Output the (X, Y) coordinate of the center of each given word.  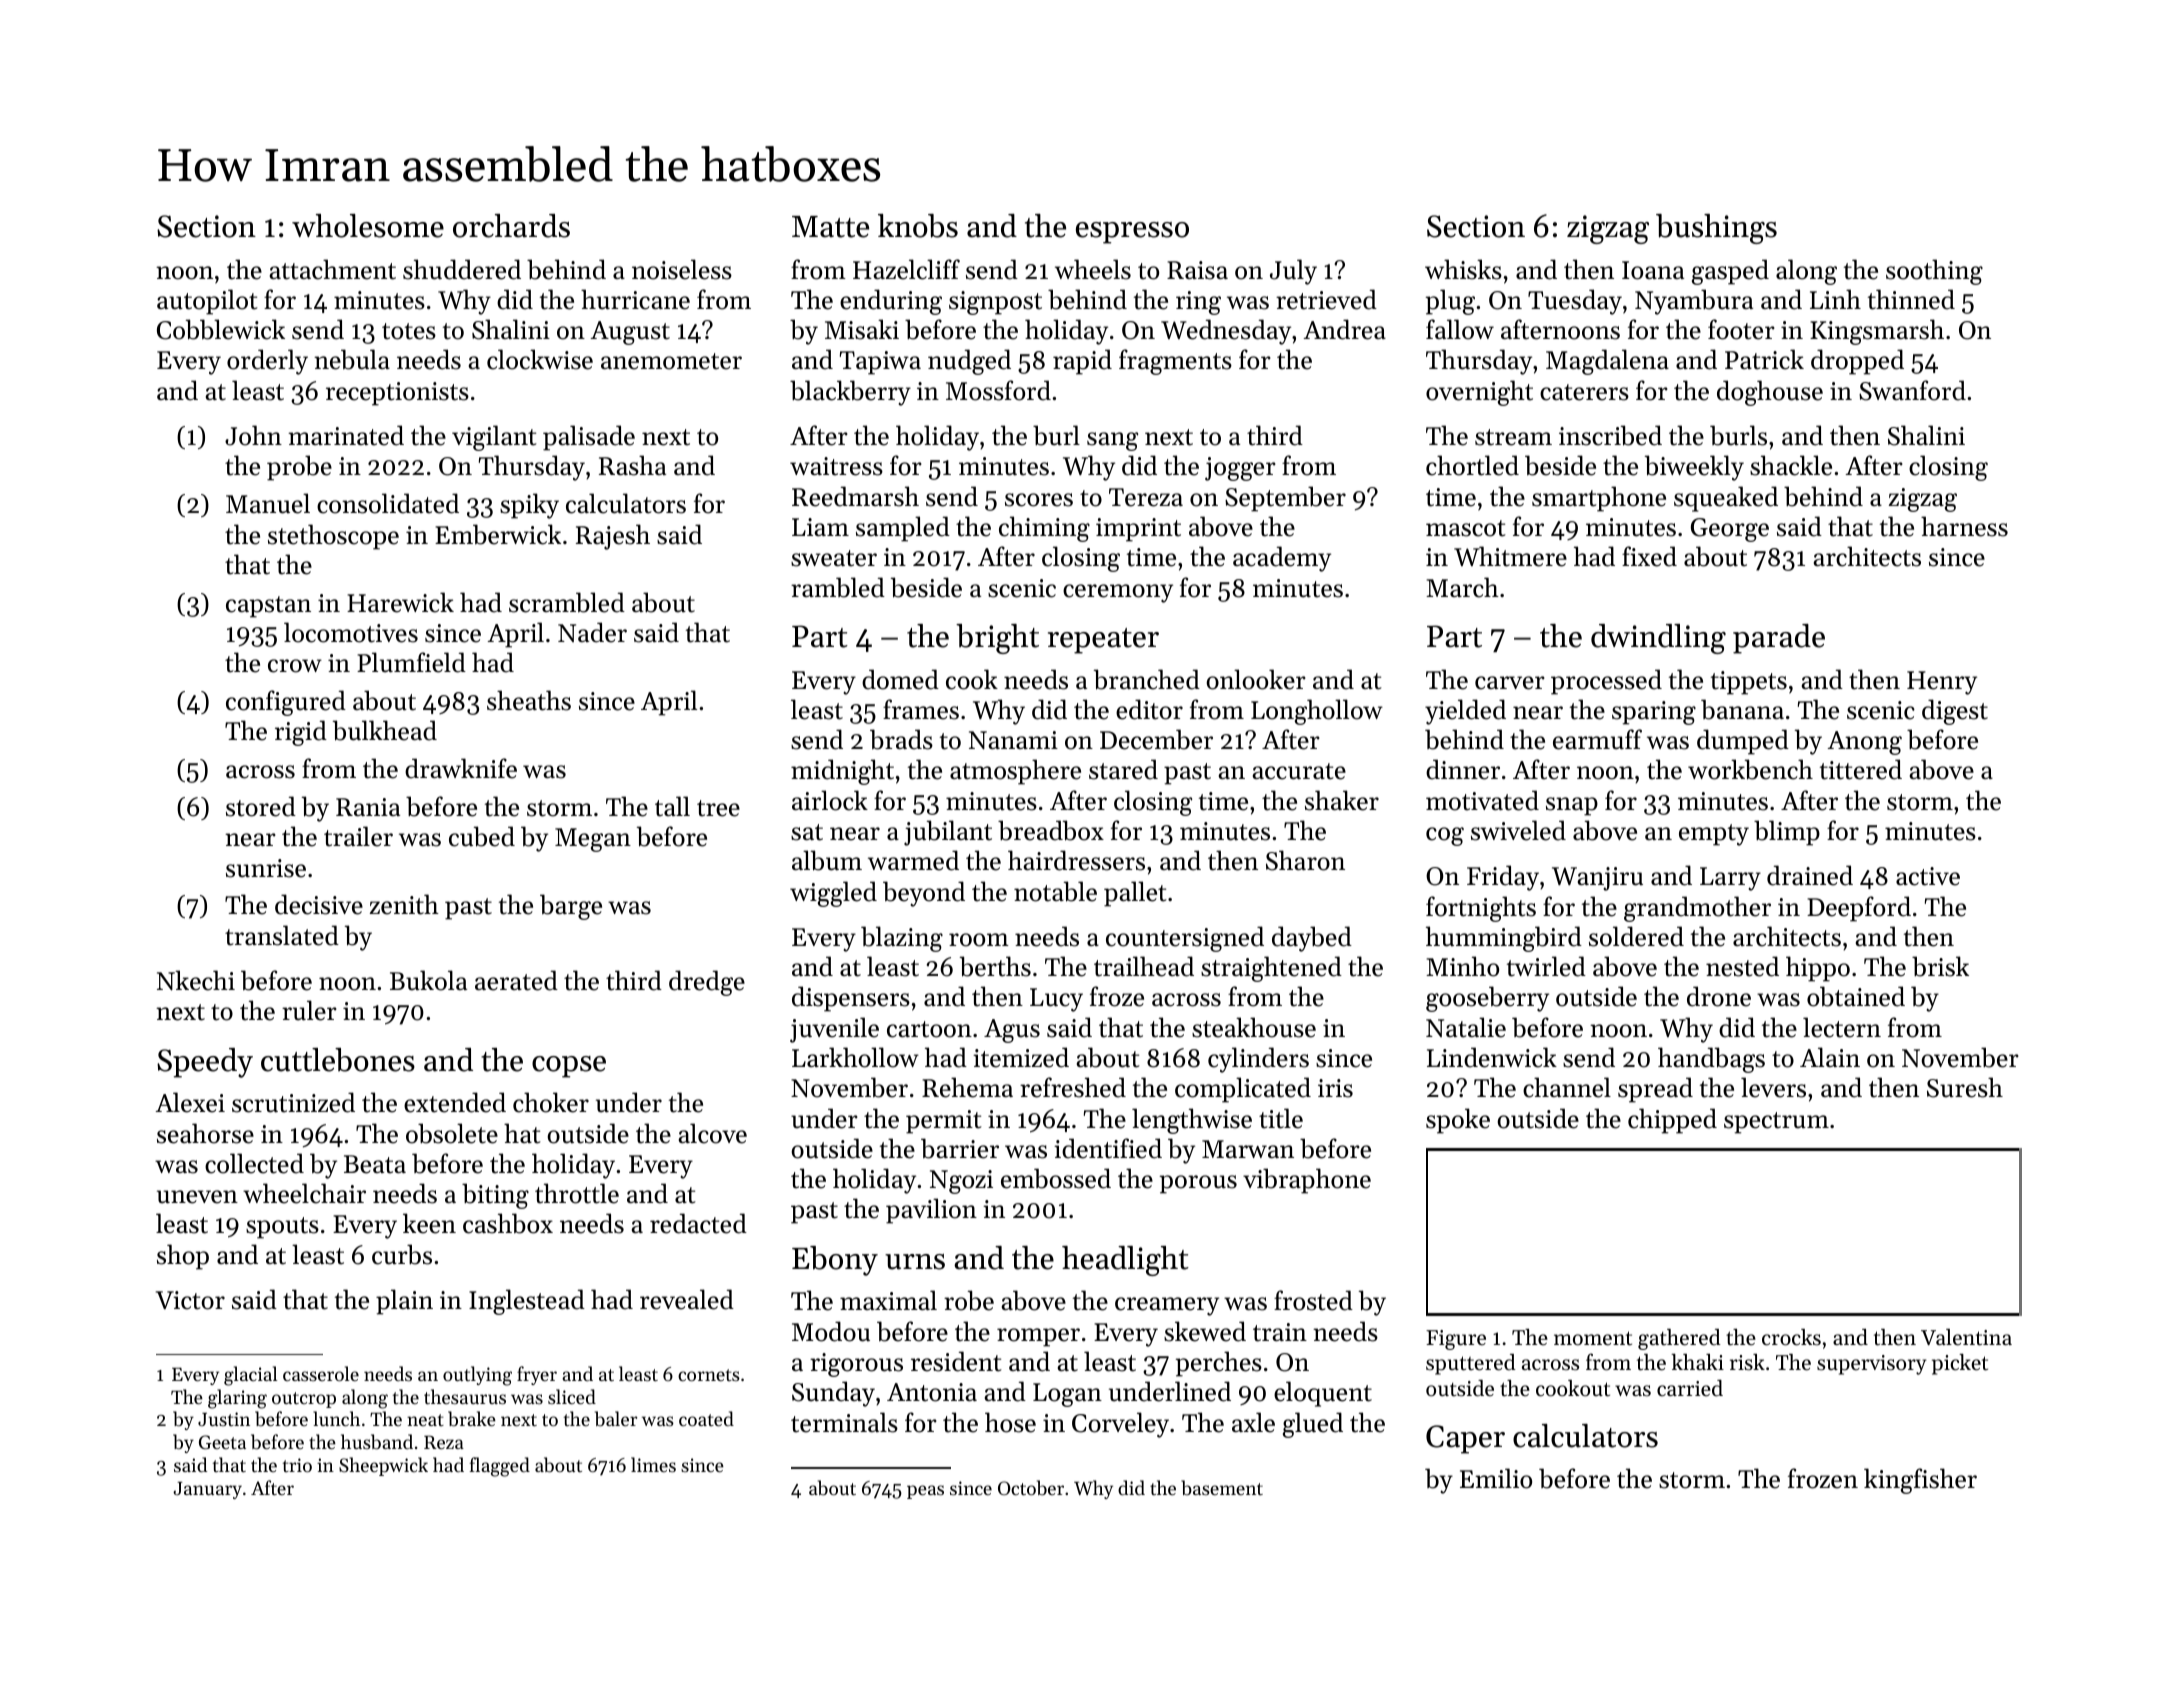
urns (915, 1262)
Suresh (1965, 1087)
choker (551, 1102)
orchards (511, 226)
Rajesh (613, 537)
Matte (830, 227)
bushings (1716, 229)
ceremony (1118, 593)
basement (1222, 1487)
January (207, 1490)
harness (1964, 526)
